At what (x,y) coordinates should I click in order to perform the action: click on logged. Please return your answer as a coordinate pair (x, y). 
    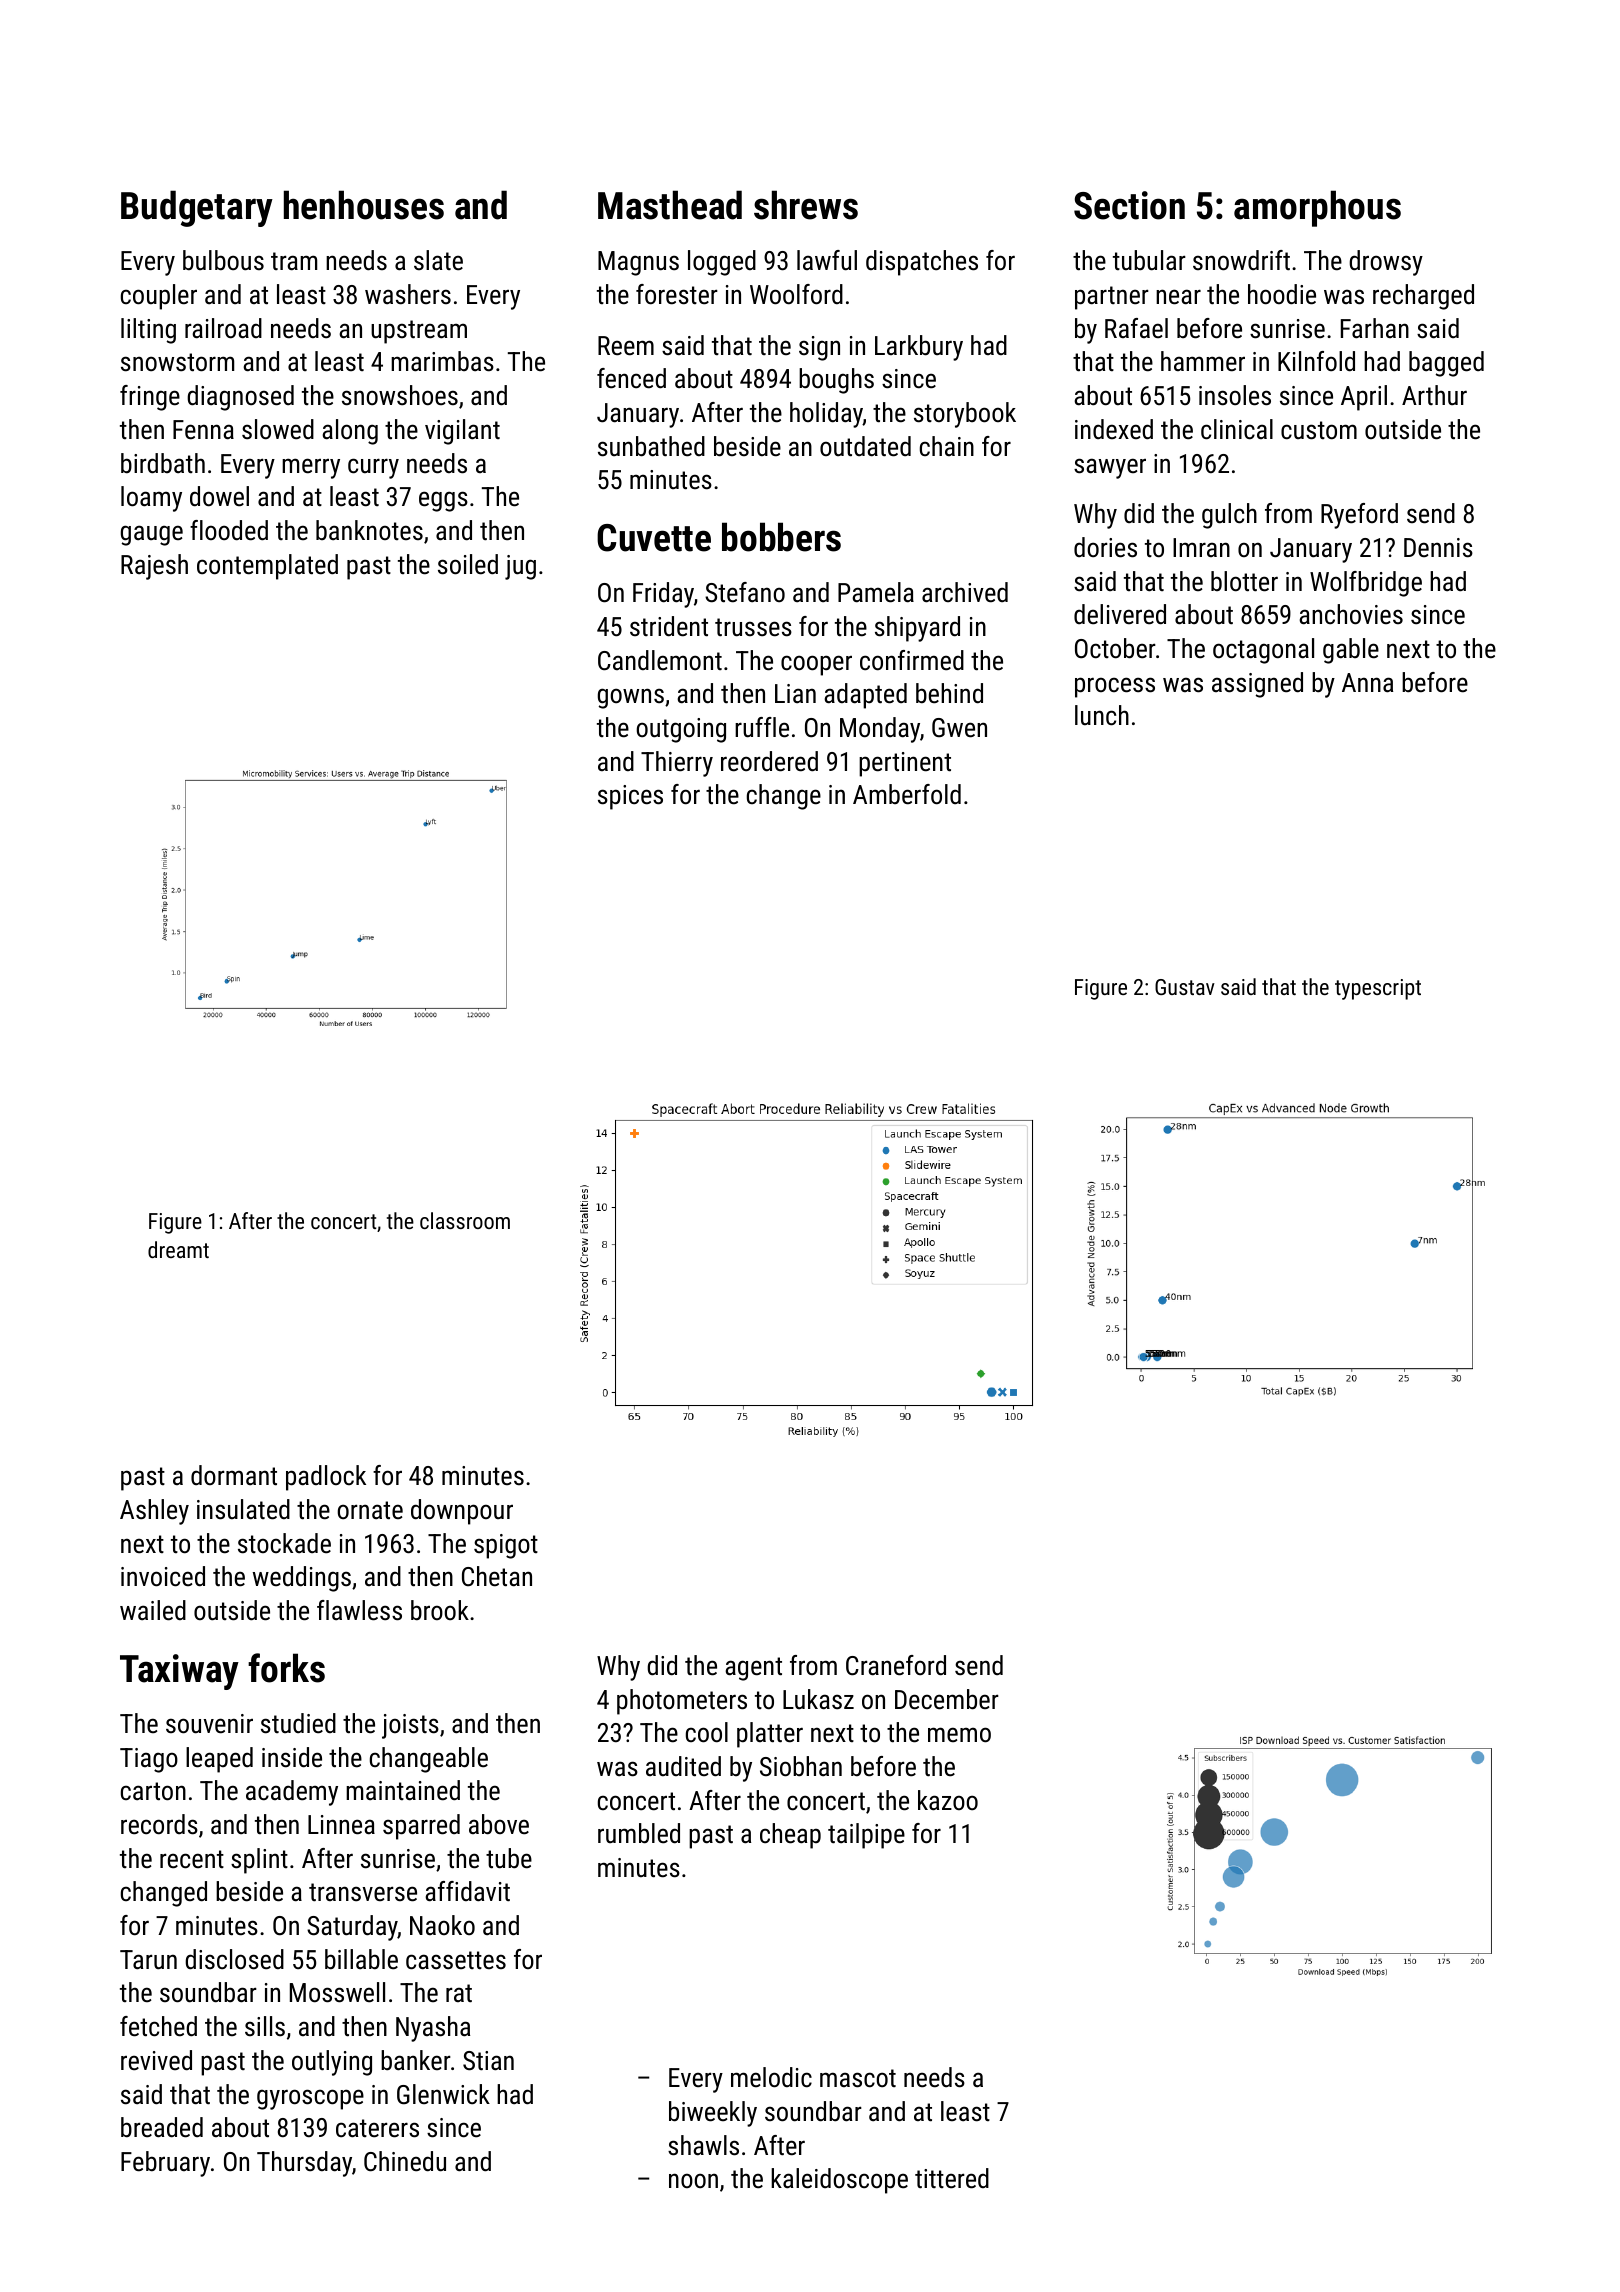
    Looking at the image, I should click on (722, 263).
